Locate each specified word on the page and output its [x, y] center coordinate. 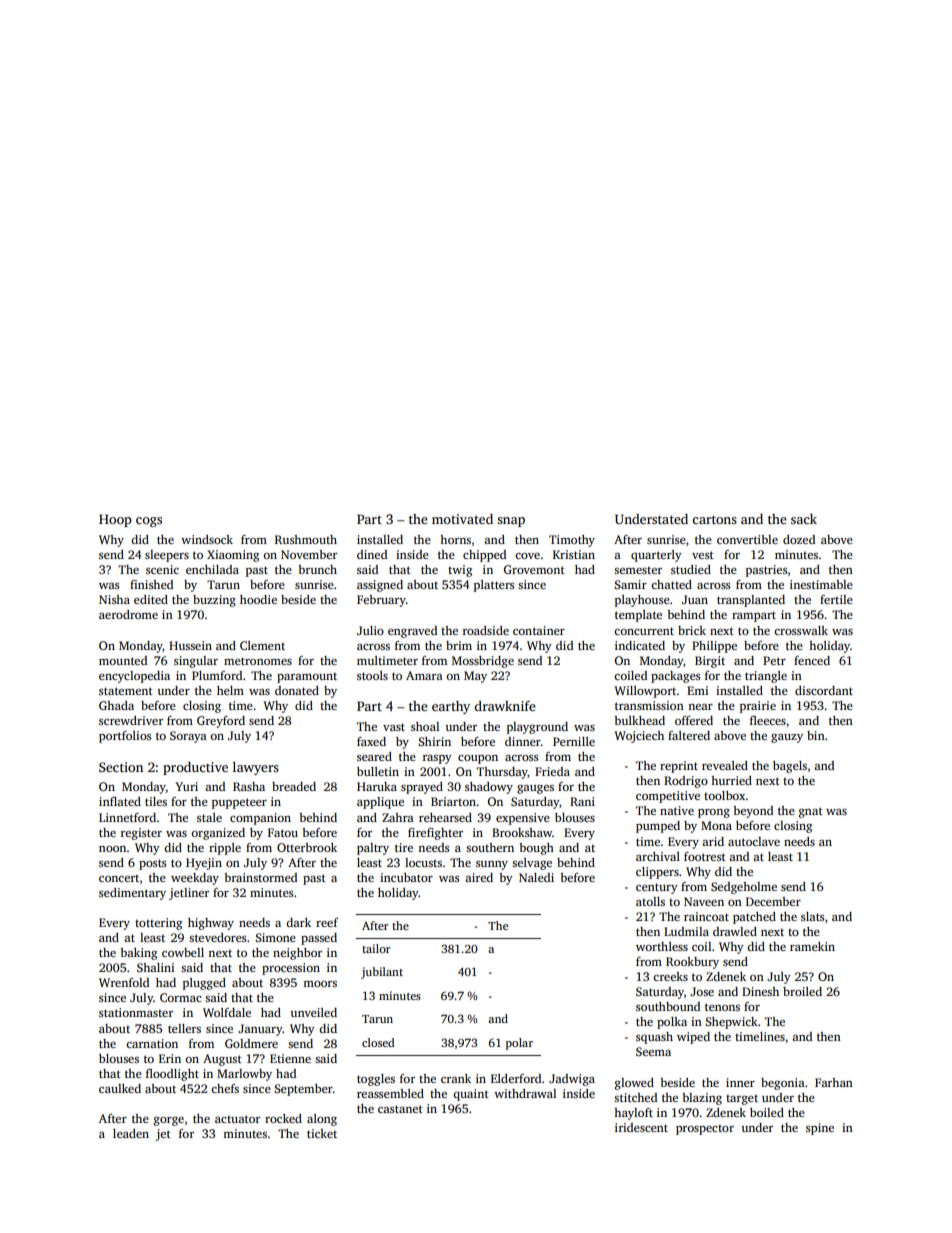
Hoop [115, 520]
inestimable [821, 584]
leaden [131, 1133]
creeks [670, 976]
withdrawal [525, 1093]
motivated [462, 519]
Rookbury [692, 963]
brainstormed [260, 877]
